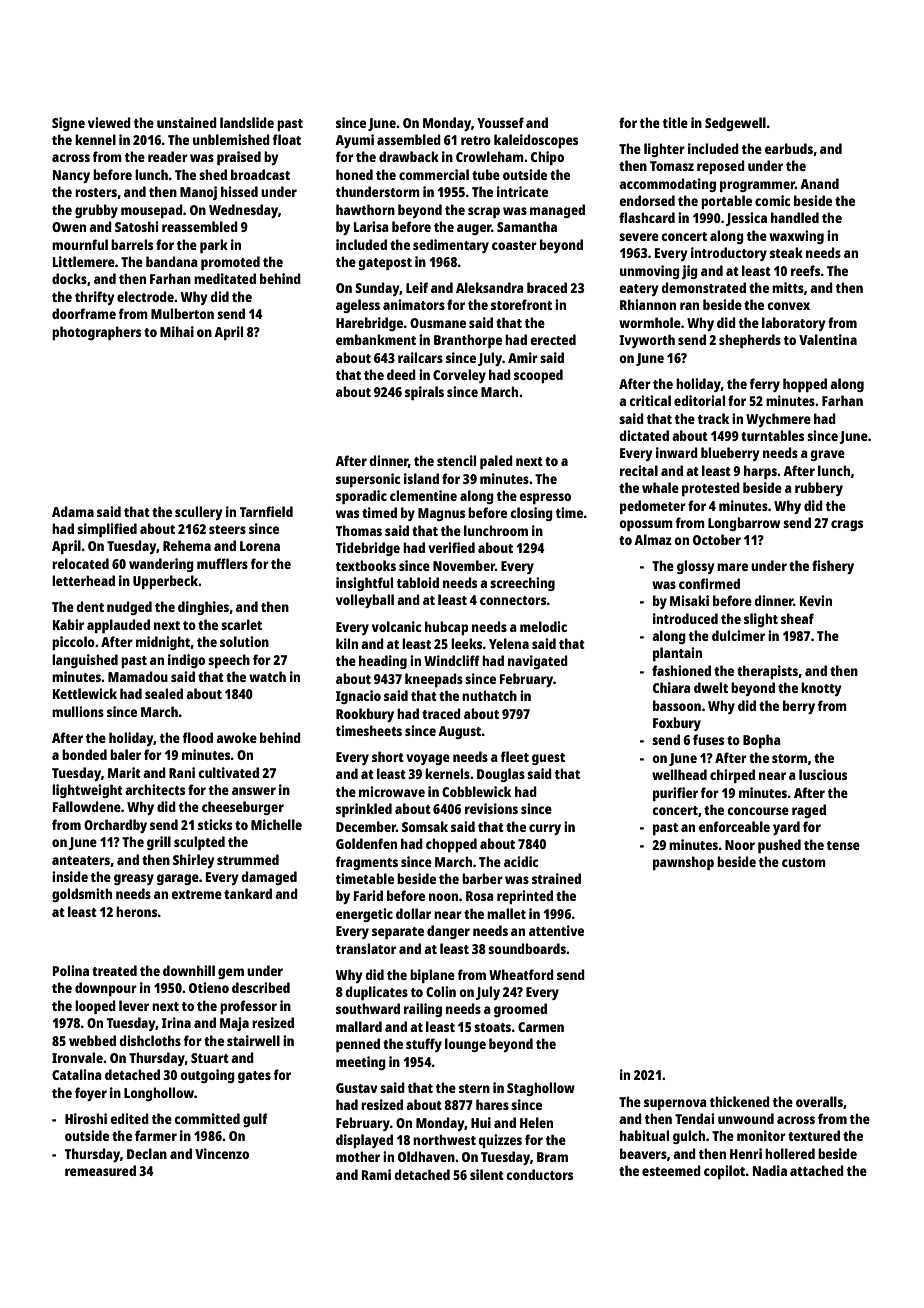 The width and height of the image is (924, 1308). I want to click on Chiara, so click(672, 687).
